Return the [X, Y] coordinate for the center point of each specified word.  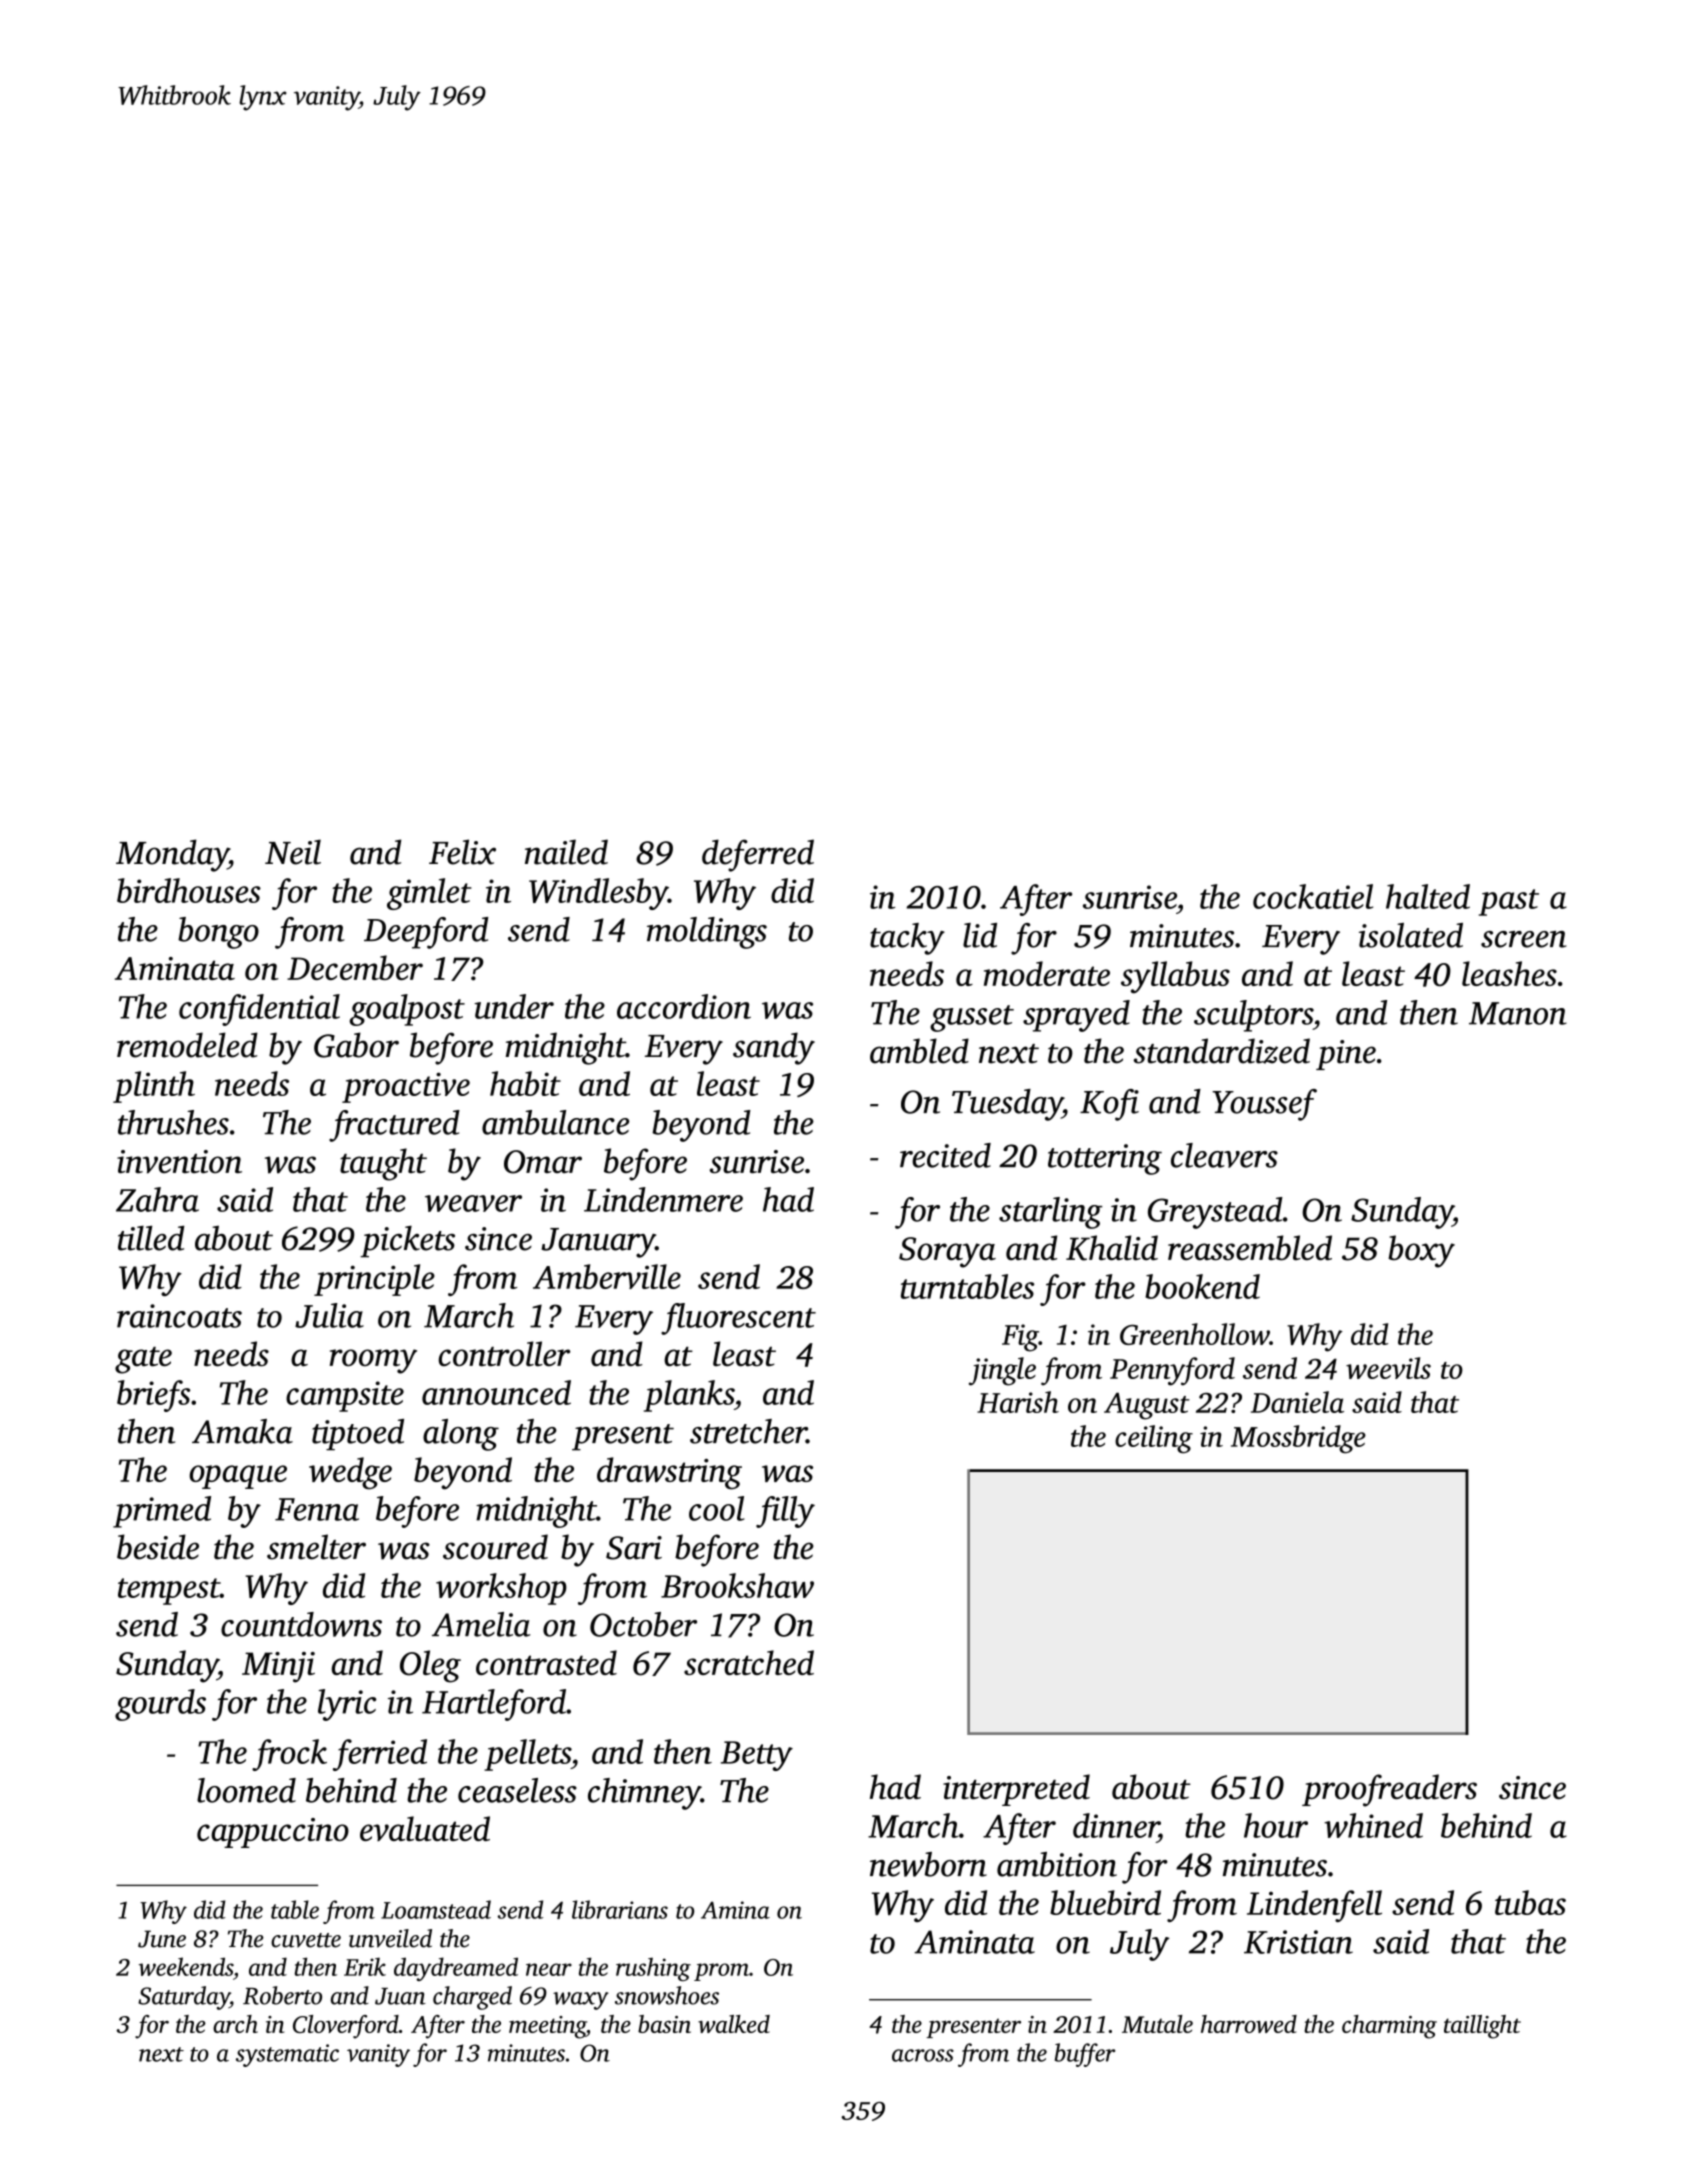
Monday [172, 855]
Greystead [1215, 1213]
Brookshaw [737, 1585]
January [598, 1243]
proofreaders [1389, 1790]
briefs [153, 1396]
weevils [1388, 1368]
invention [179, 1162]
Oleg [430, 1666]
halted [1428, 896]
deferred [758, 855]
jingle [1002, 1371]
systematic [287, 2055]
